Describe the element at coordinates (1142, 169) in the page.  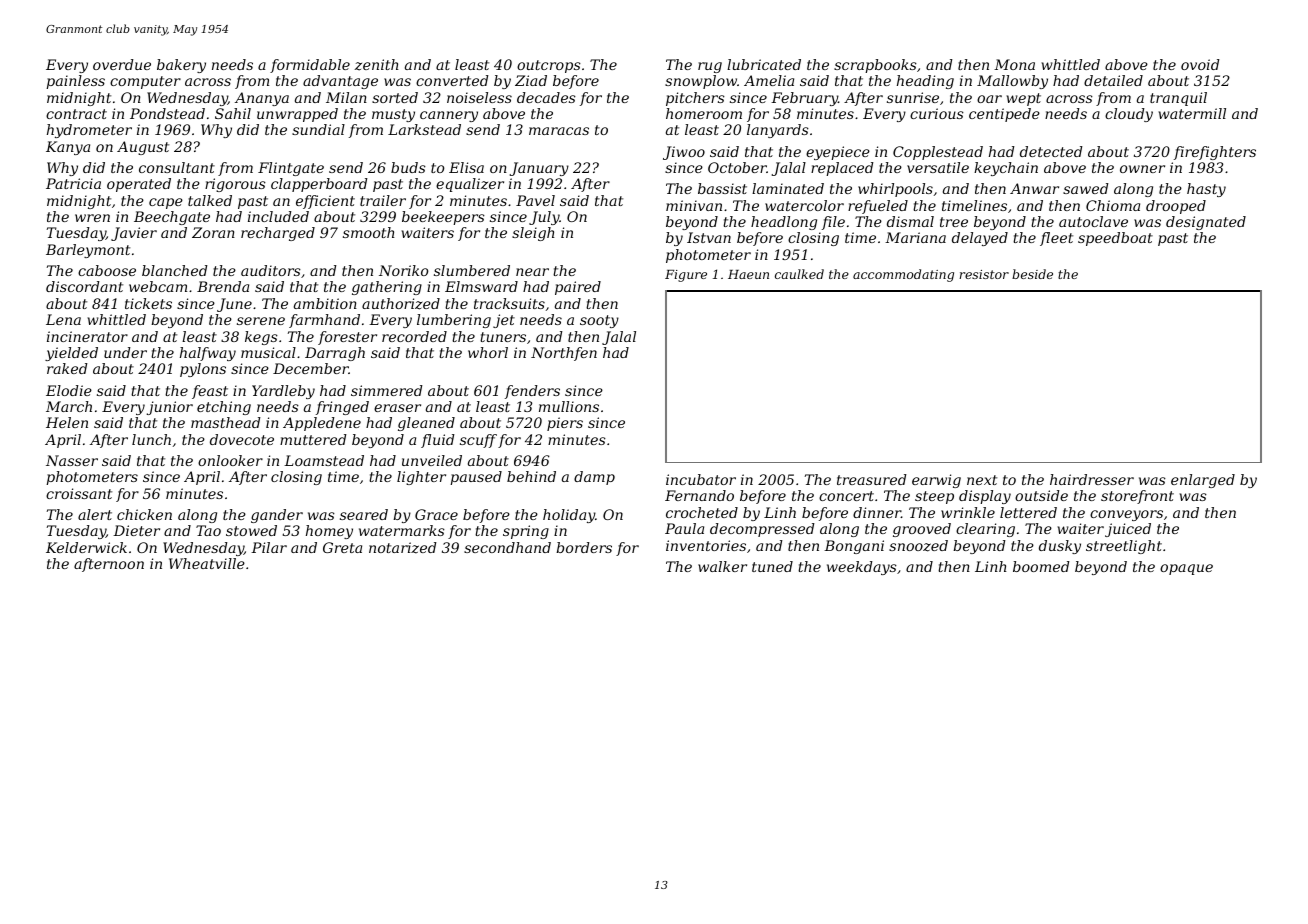
I see `owner` at that location.
